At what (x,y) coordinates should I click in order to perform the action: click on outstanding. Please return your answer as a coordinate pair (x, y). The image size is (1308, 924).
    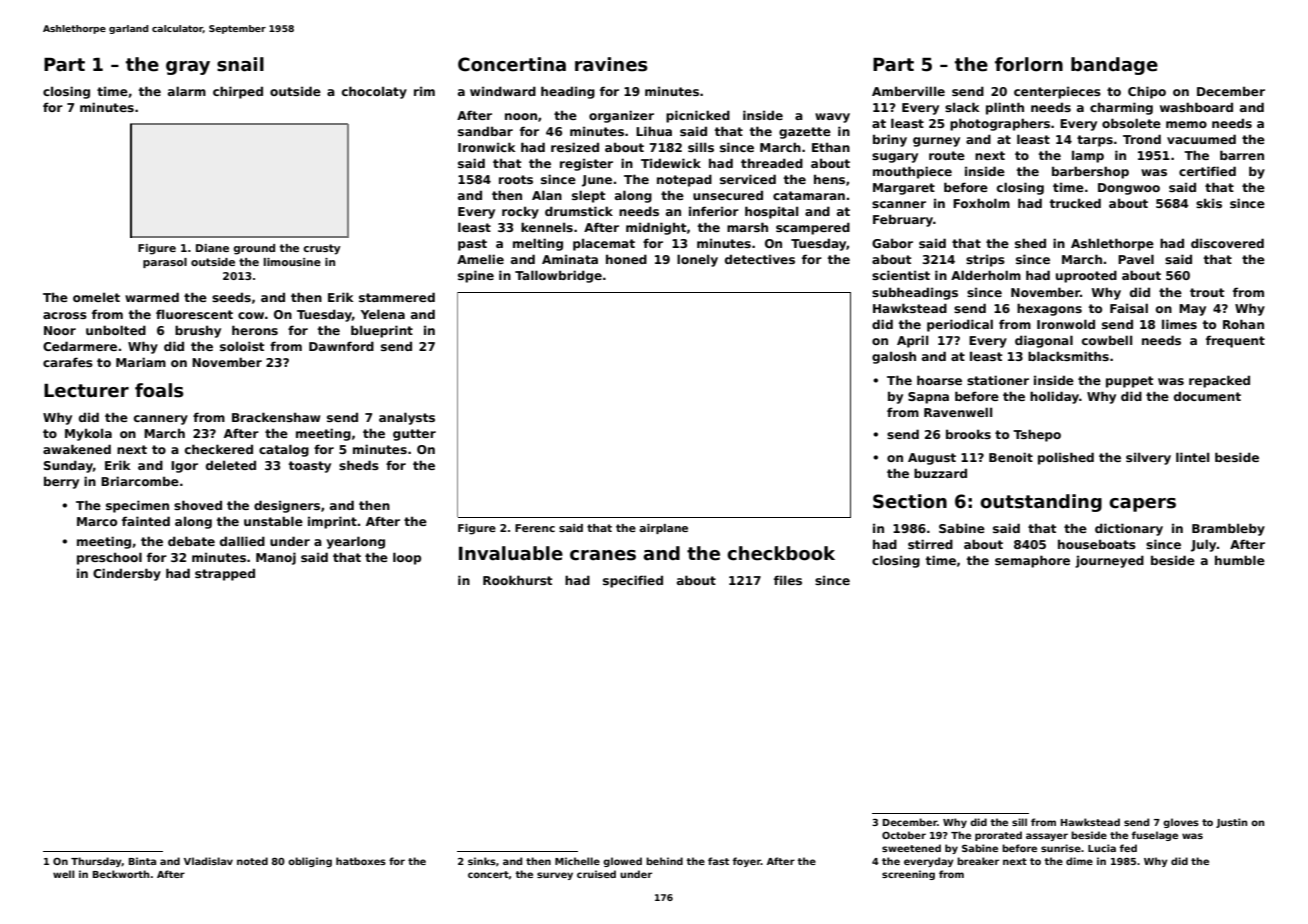
    Looking at the image, I should click on (1041, 503).
